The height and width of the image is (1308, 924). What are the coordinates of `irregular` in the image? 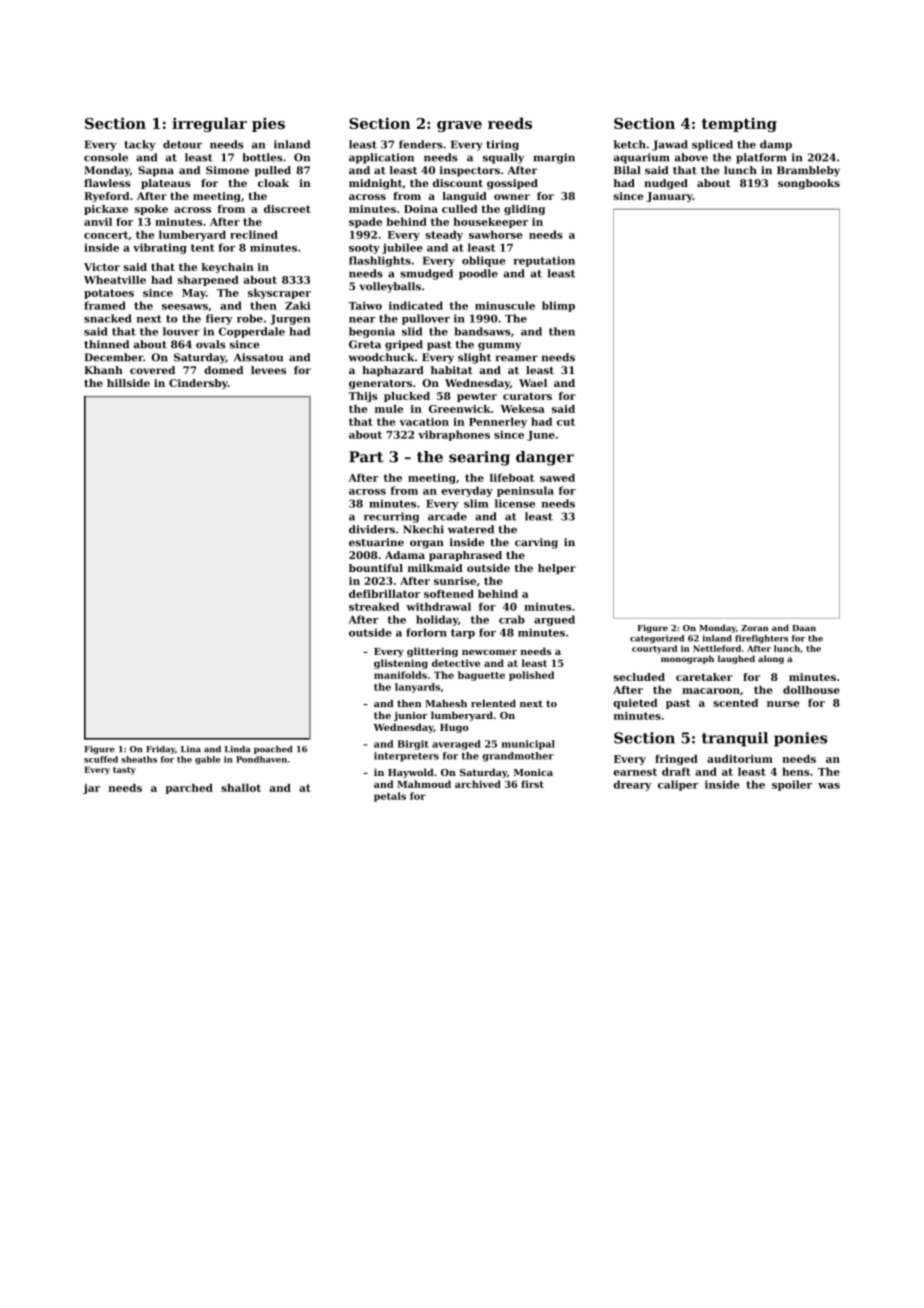 It's located at (209, 124).
